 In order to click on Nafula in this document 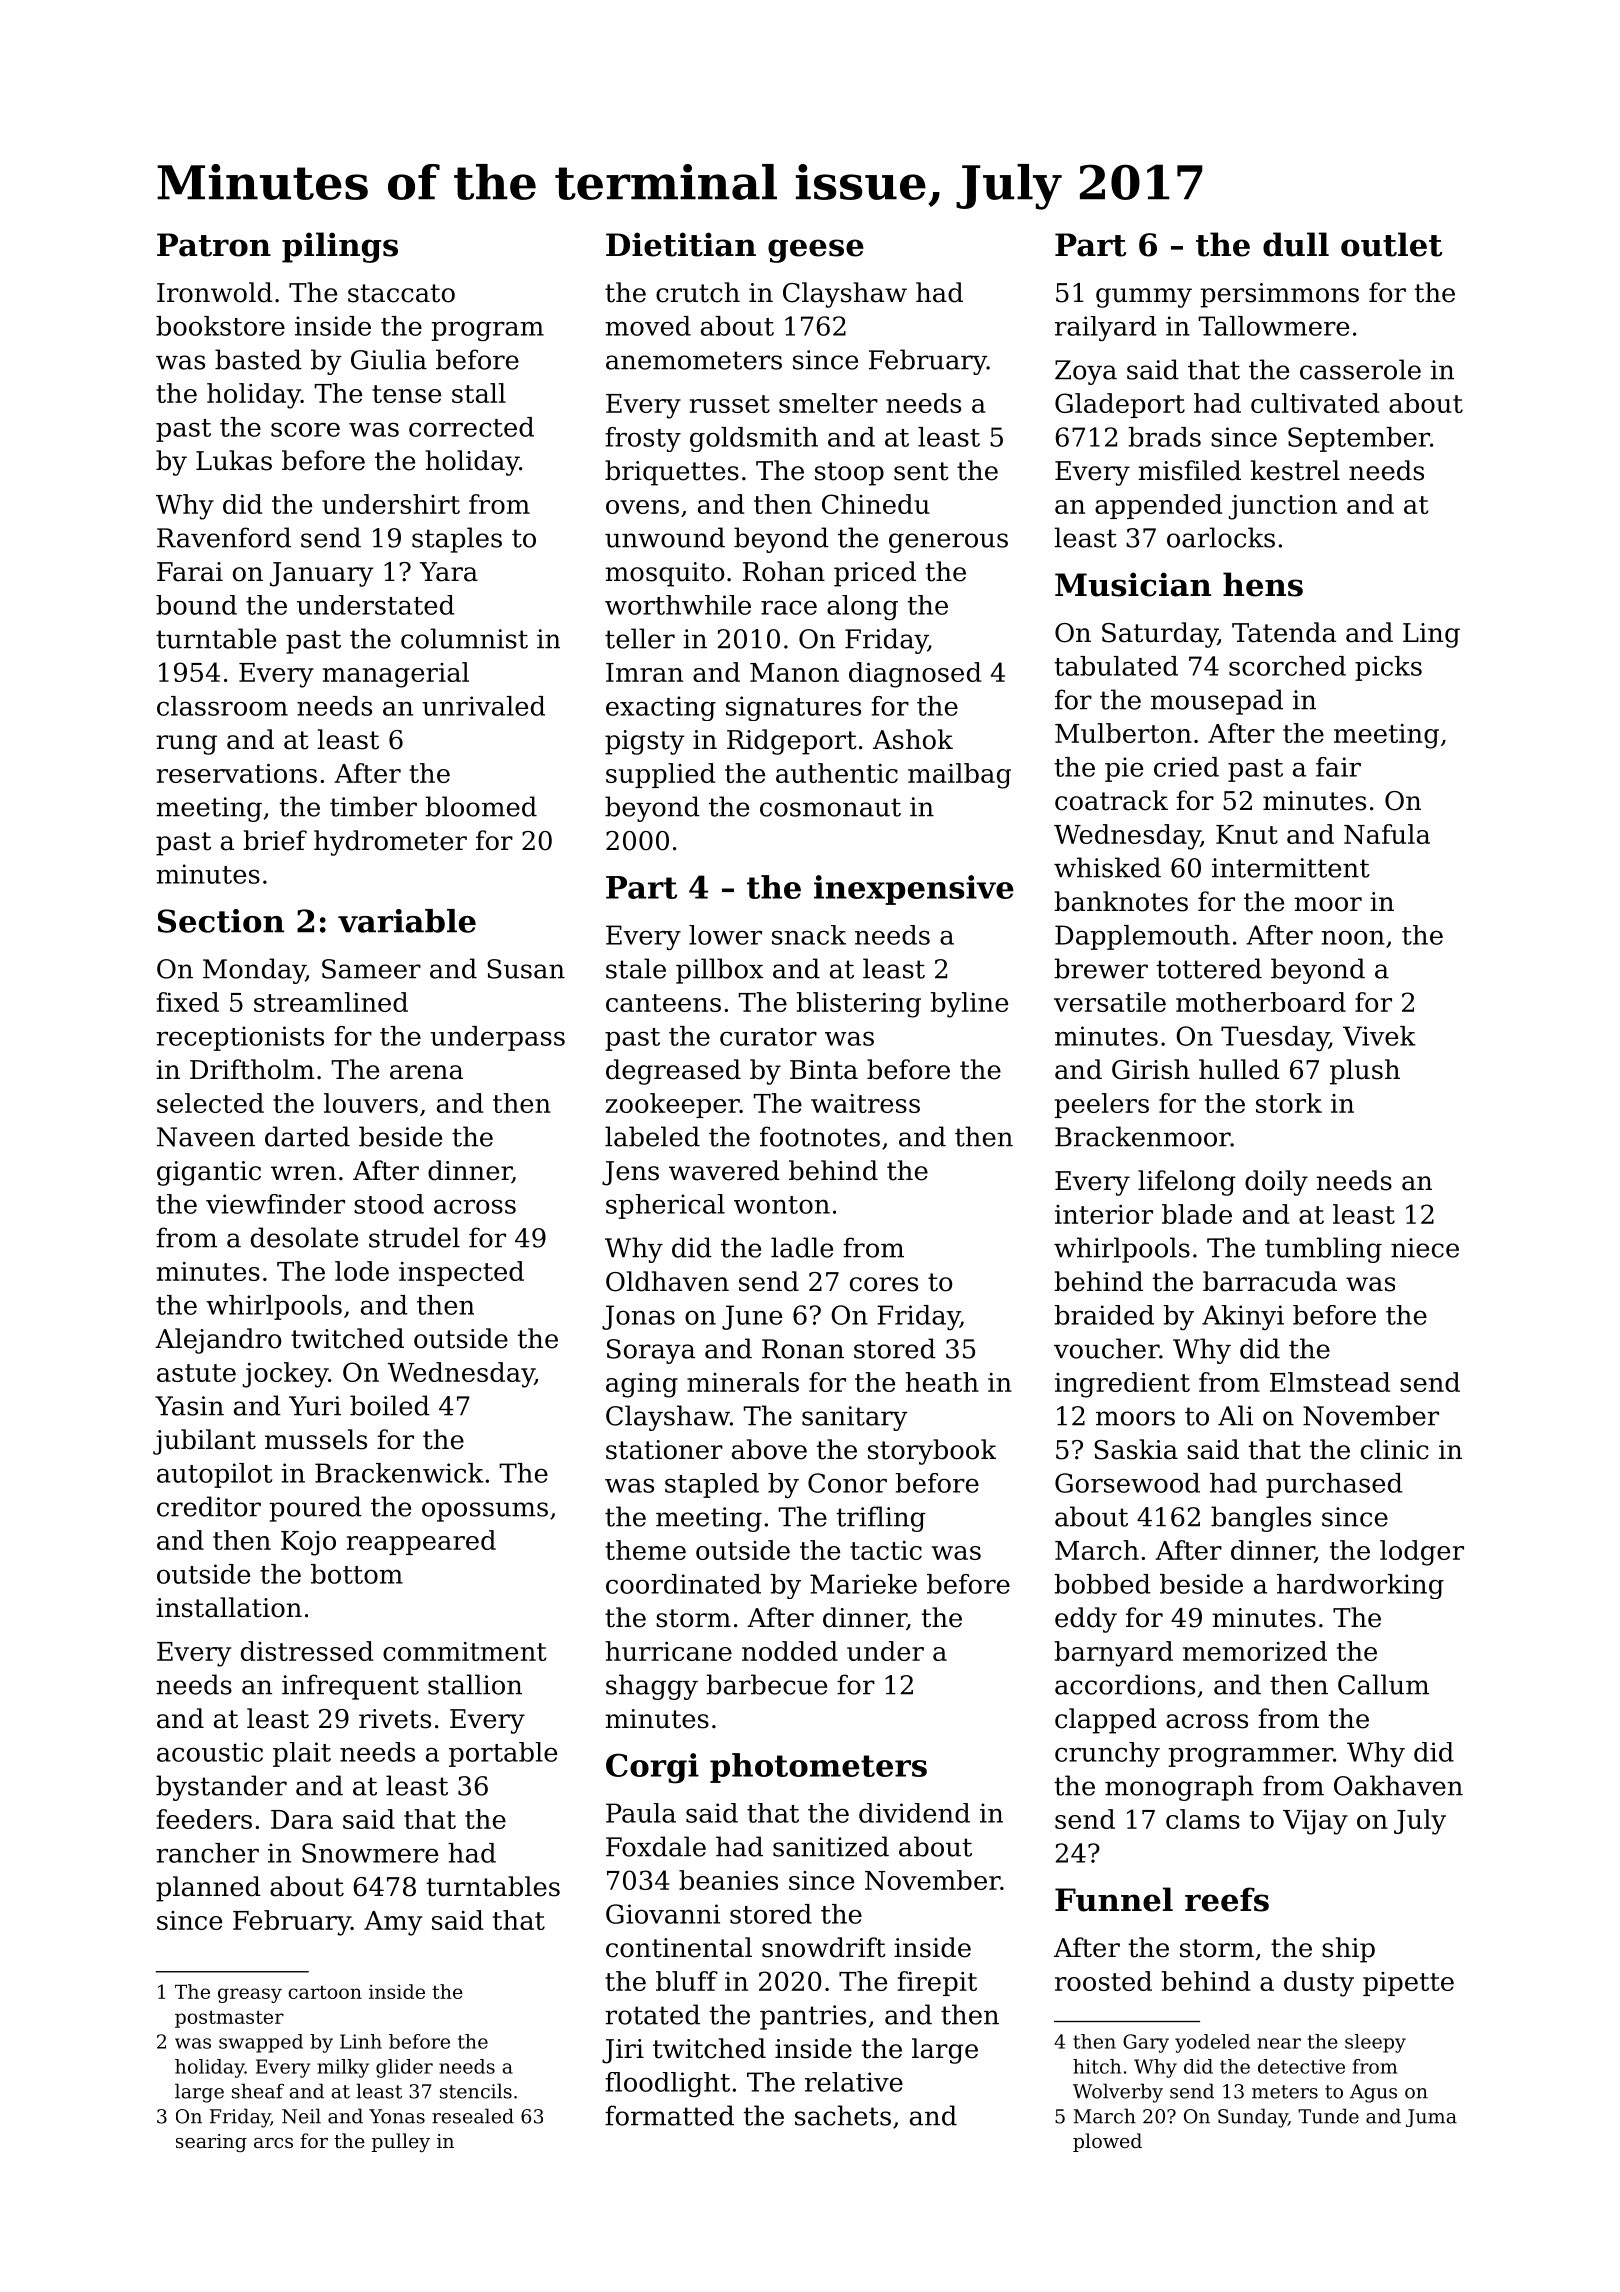, I will do `click(1387, 834)`.
